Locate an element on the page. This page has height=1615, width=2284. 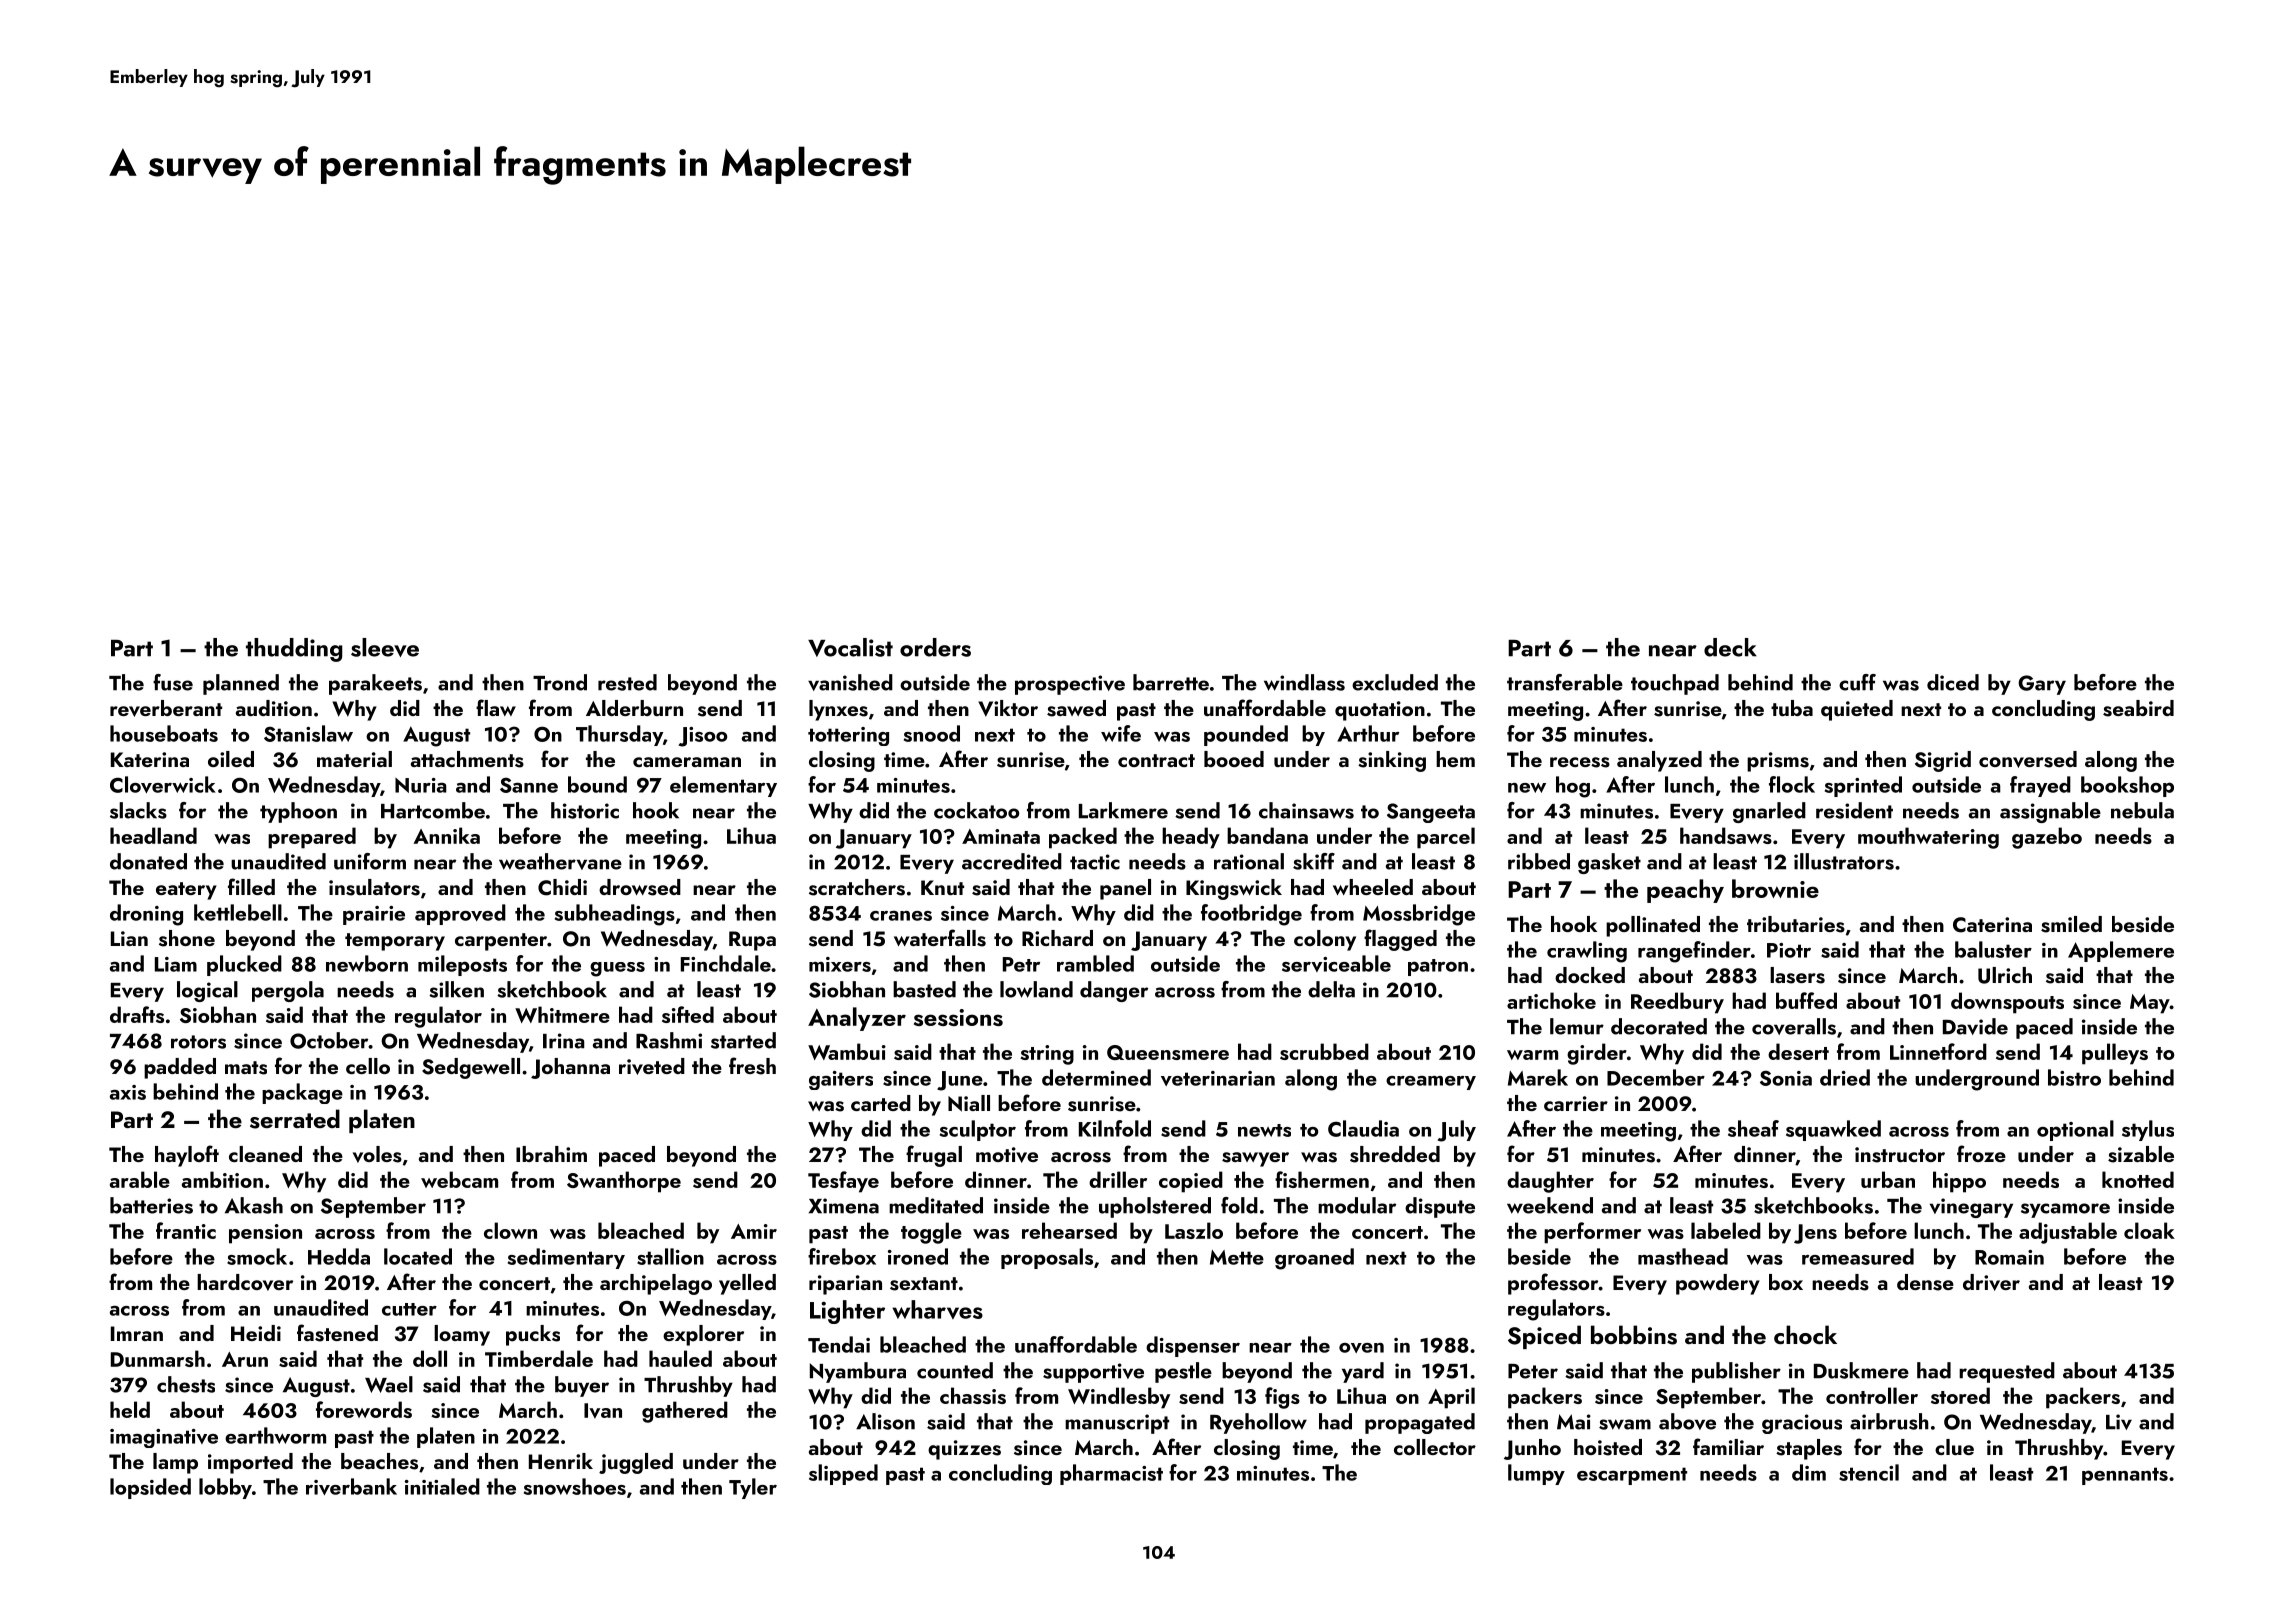
escarpment is located at coordinates (1632, 1476).
